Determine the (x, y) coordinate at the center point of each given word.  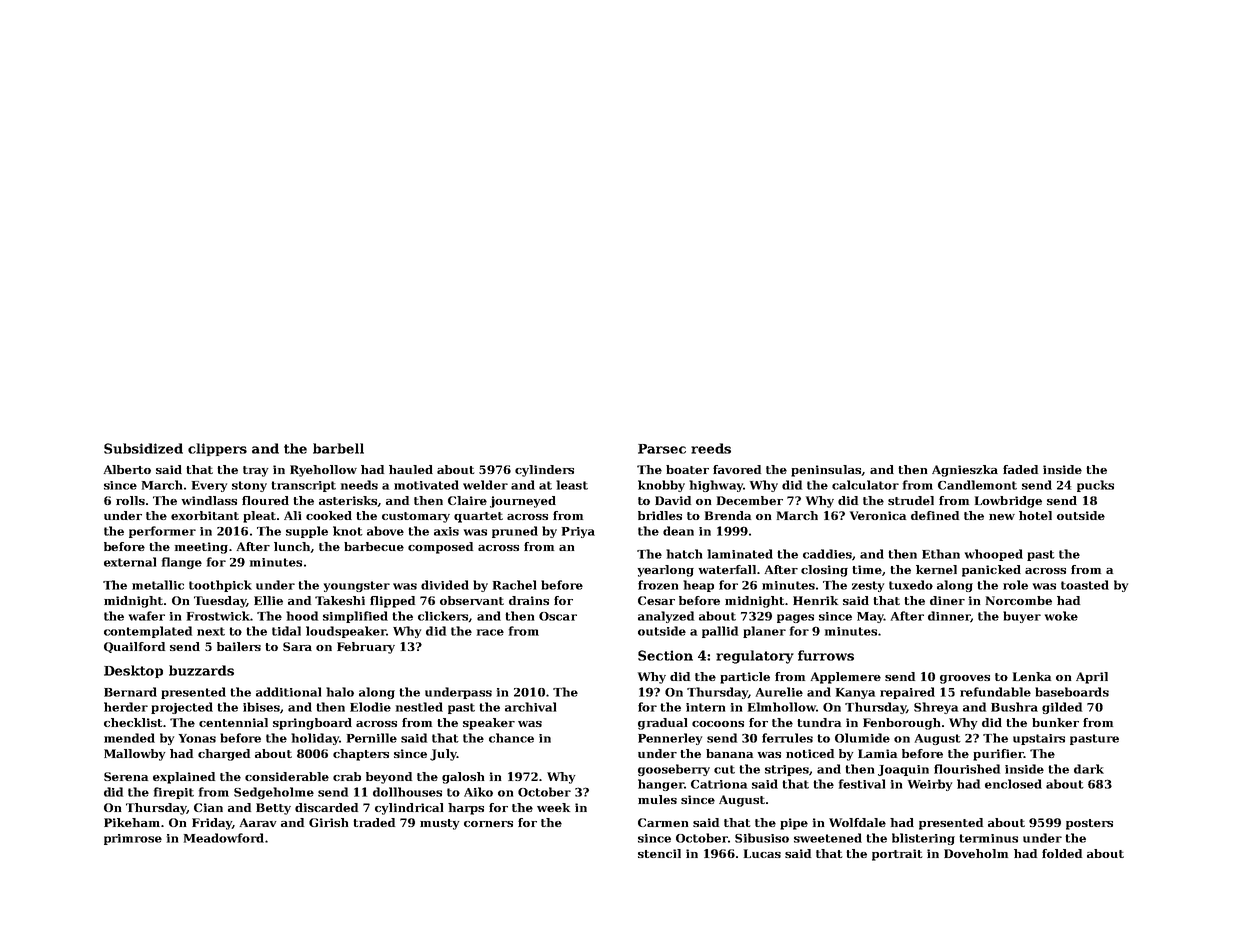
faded (1020, 469)
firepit (174, 793)
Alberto (127, 469)
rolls (130, 500)
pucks (1095, 486)
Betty (273, 809)
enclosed (1013, 784)
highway (716, 486)
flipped (392, 602)
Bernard (130, 692)
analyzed (666, 617)
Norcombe (1019, 600)
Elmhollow (782, 707)
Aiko (478, 792)
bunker (1055, 722)
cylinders (544, 471)
